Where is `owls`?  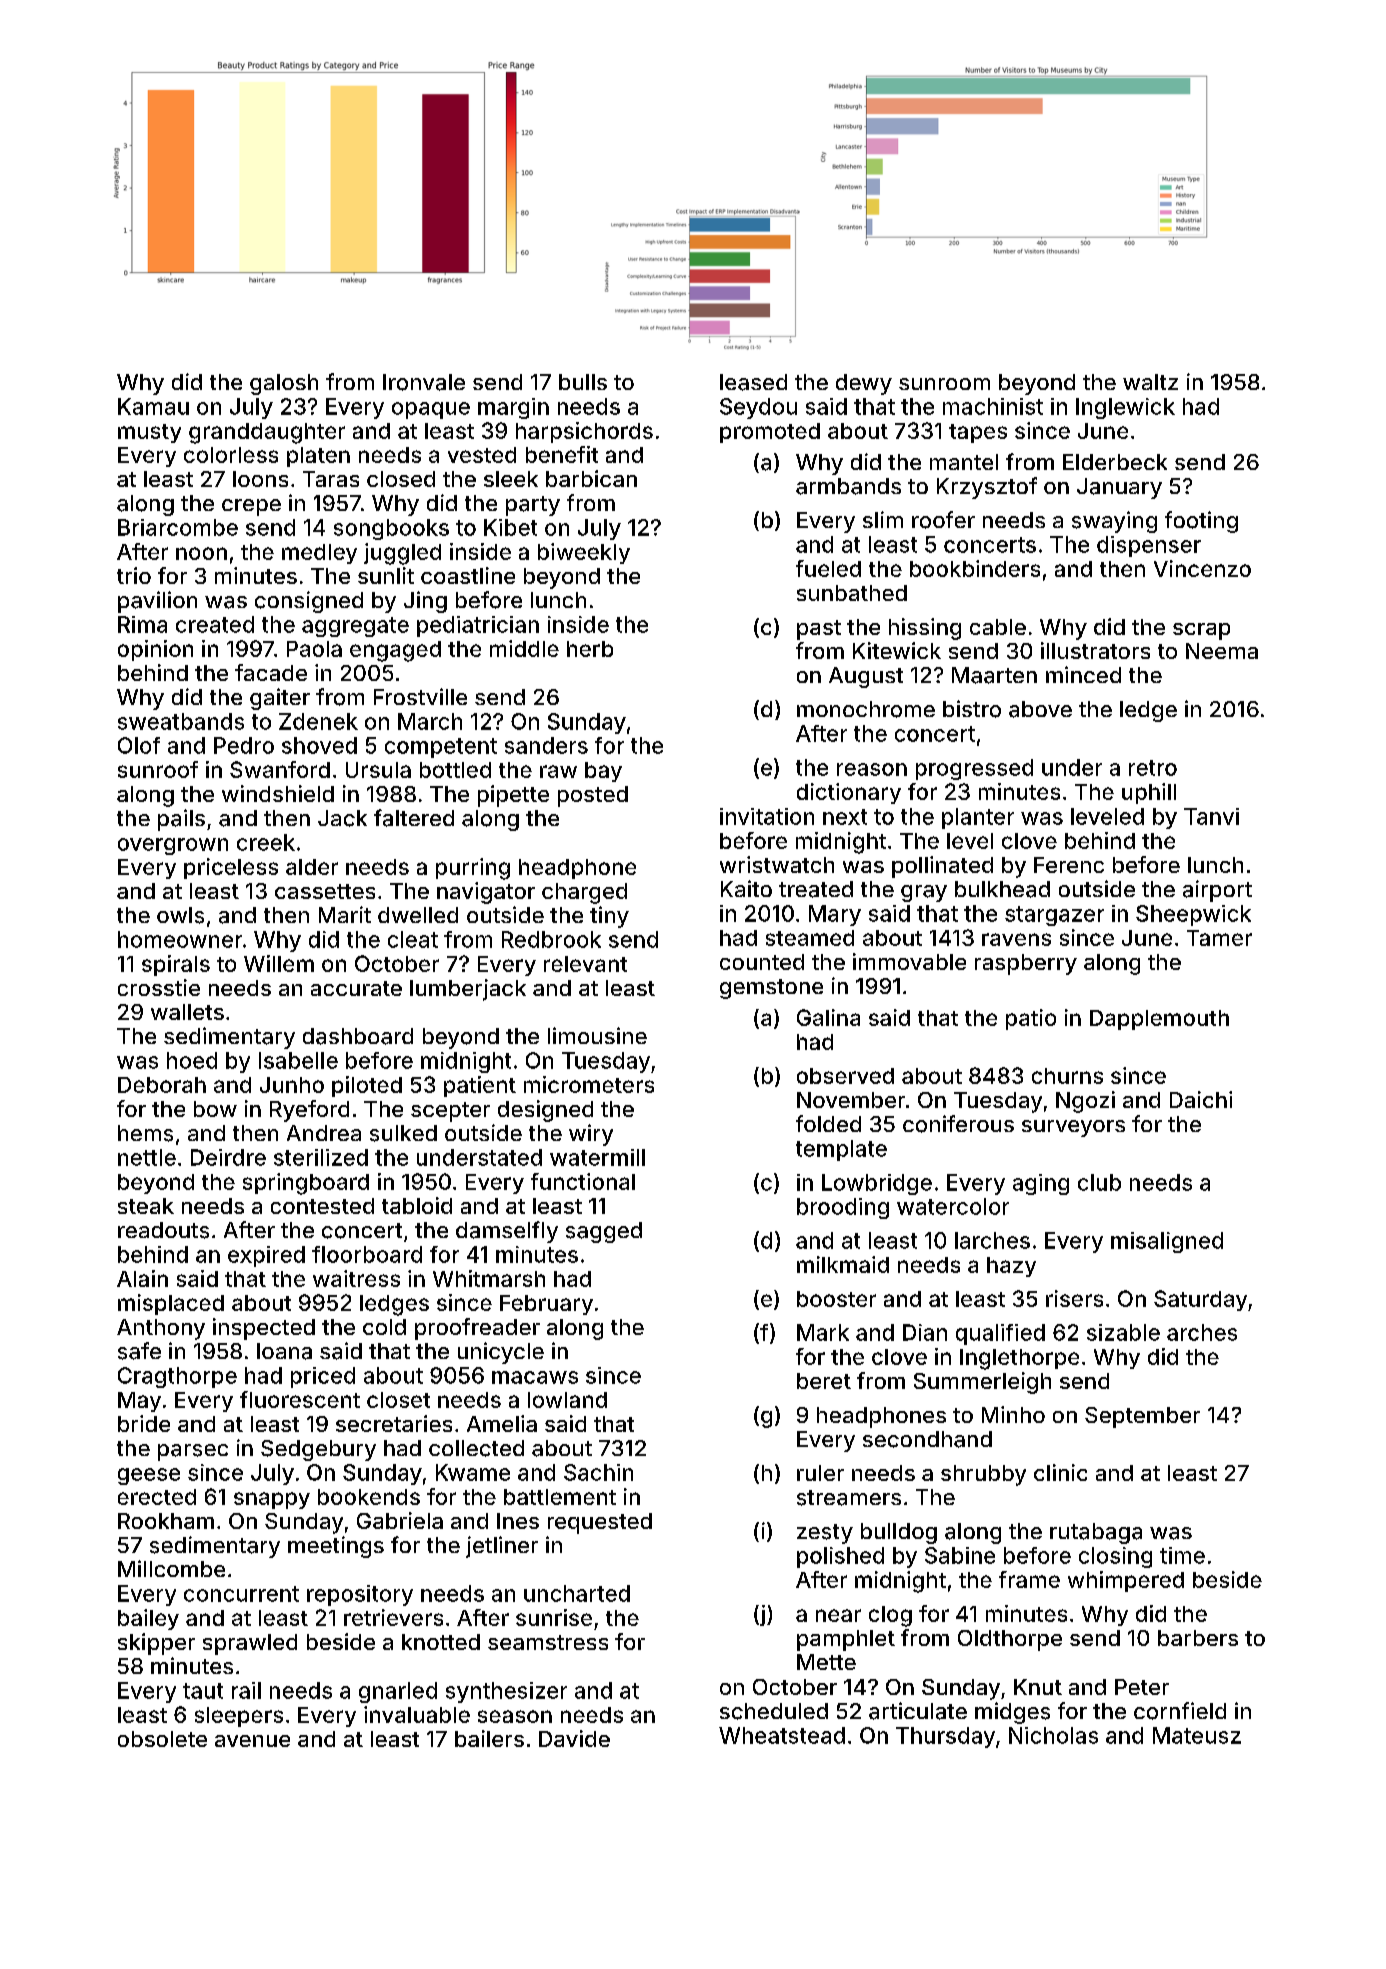 owls is located at coordinates (180, 915).
